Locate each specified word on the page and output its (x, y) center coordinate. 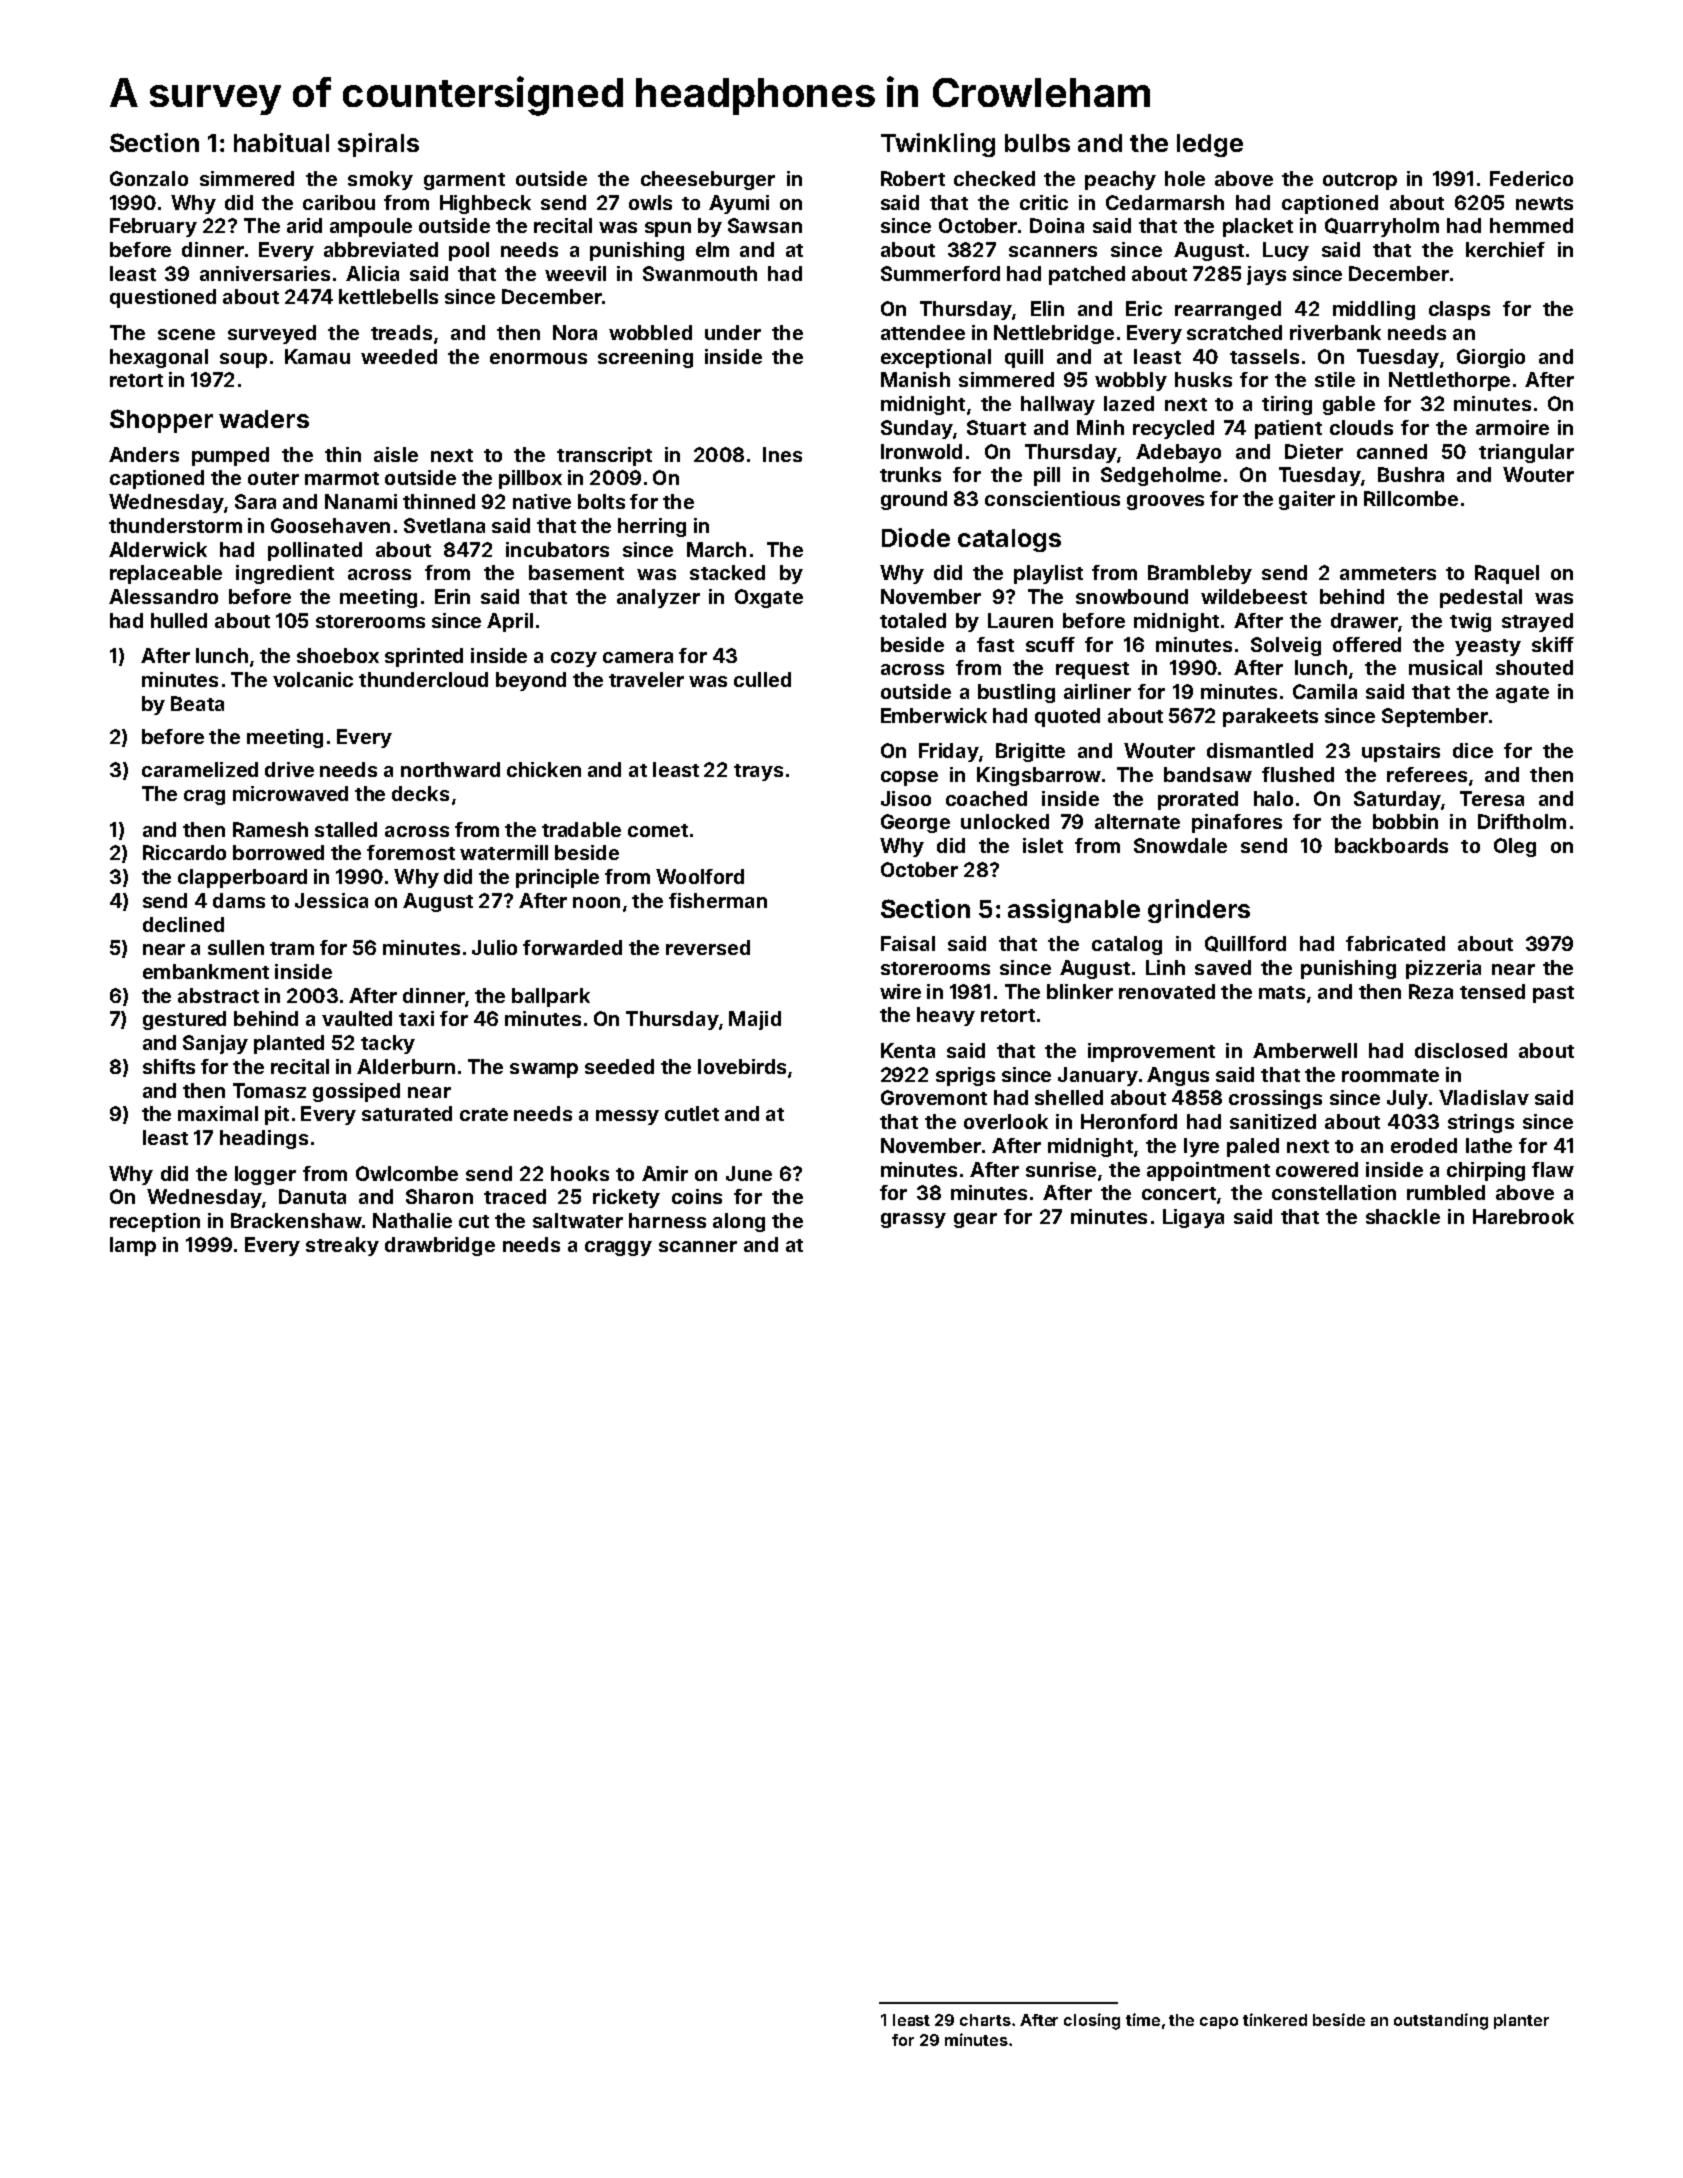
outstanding (1441, 2021)
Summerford (940, 273)
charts (985, 2020)
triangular (1526, 453)
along (739, 1222)
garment (464, 181)
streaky (342, 1246)
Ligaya (1193, 1218)
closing (1092, 2021)
